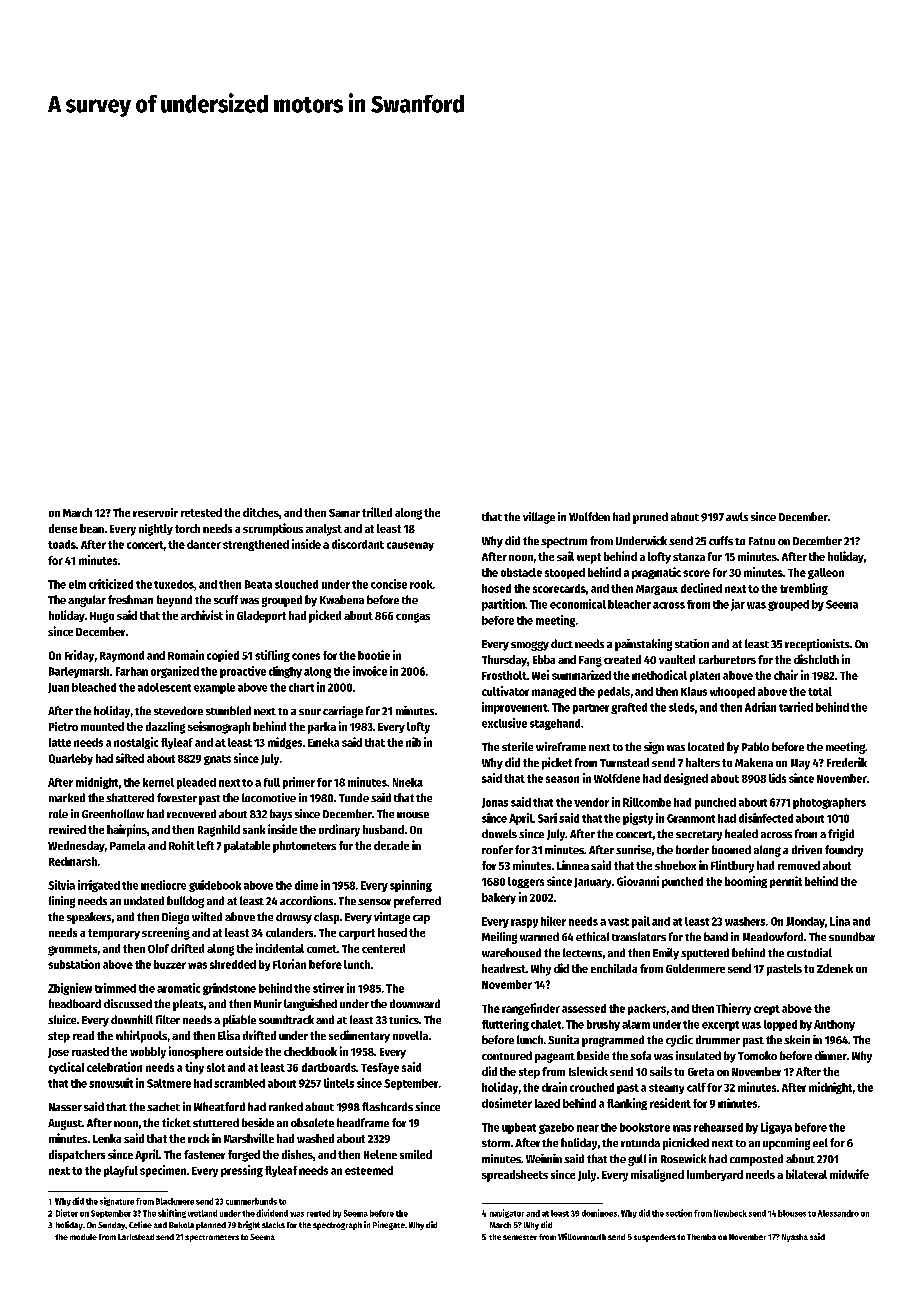 The height and width of the screenshot is (1308, 924). I want to click on pruned, so click(650, 518).
